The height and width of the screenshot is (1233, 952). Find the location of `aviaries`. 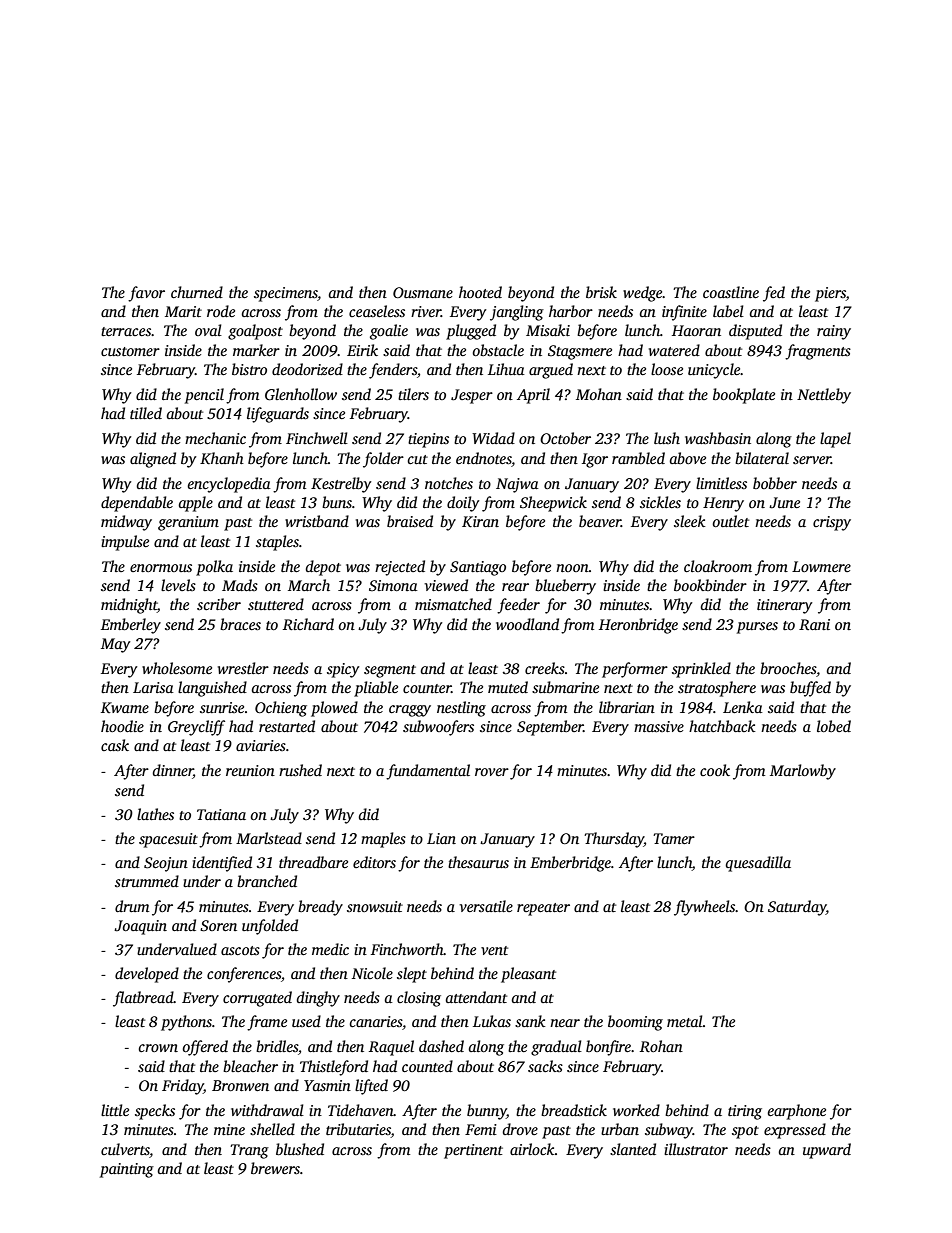

aviaries is located at coordinates (261, 745).
